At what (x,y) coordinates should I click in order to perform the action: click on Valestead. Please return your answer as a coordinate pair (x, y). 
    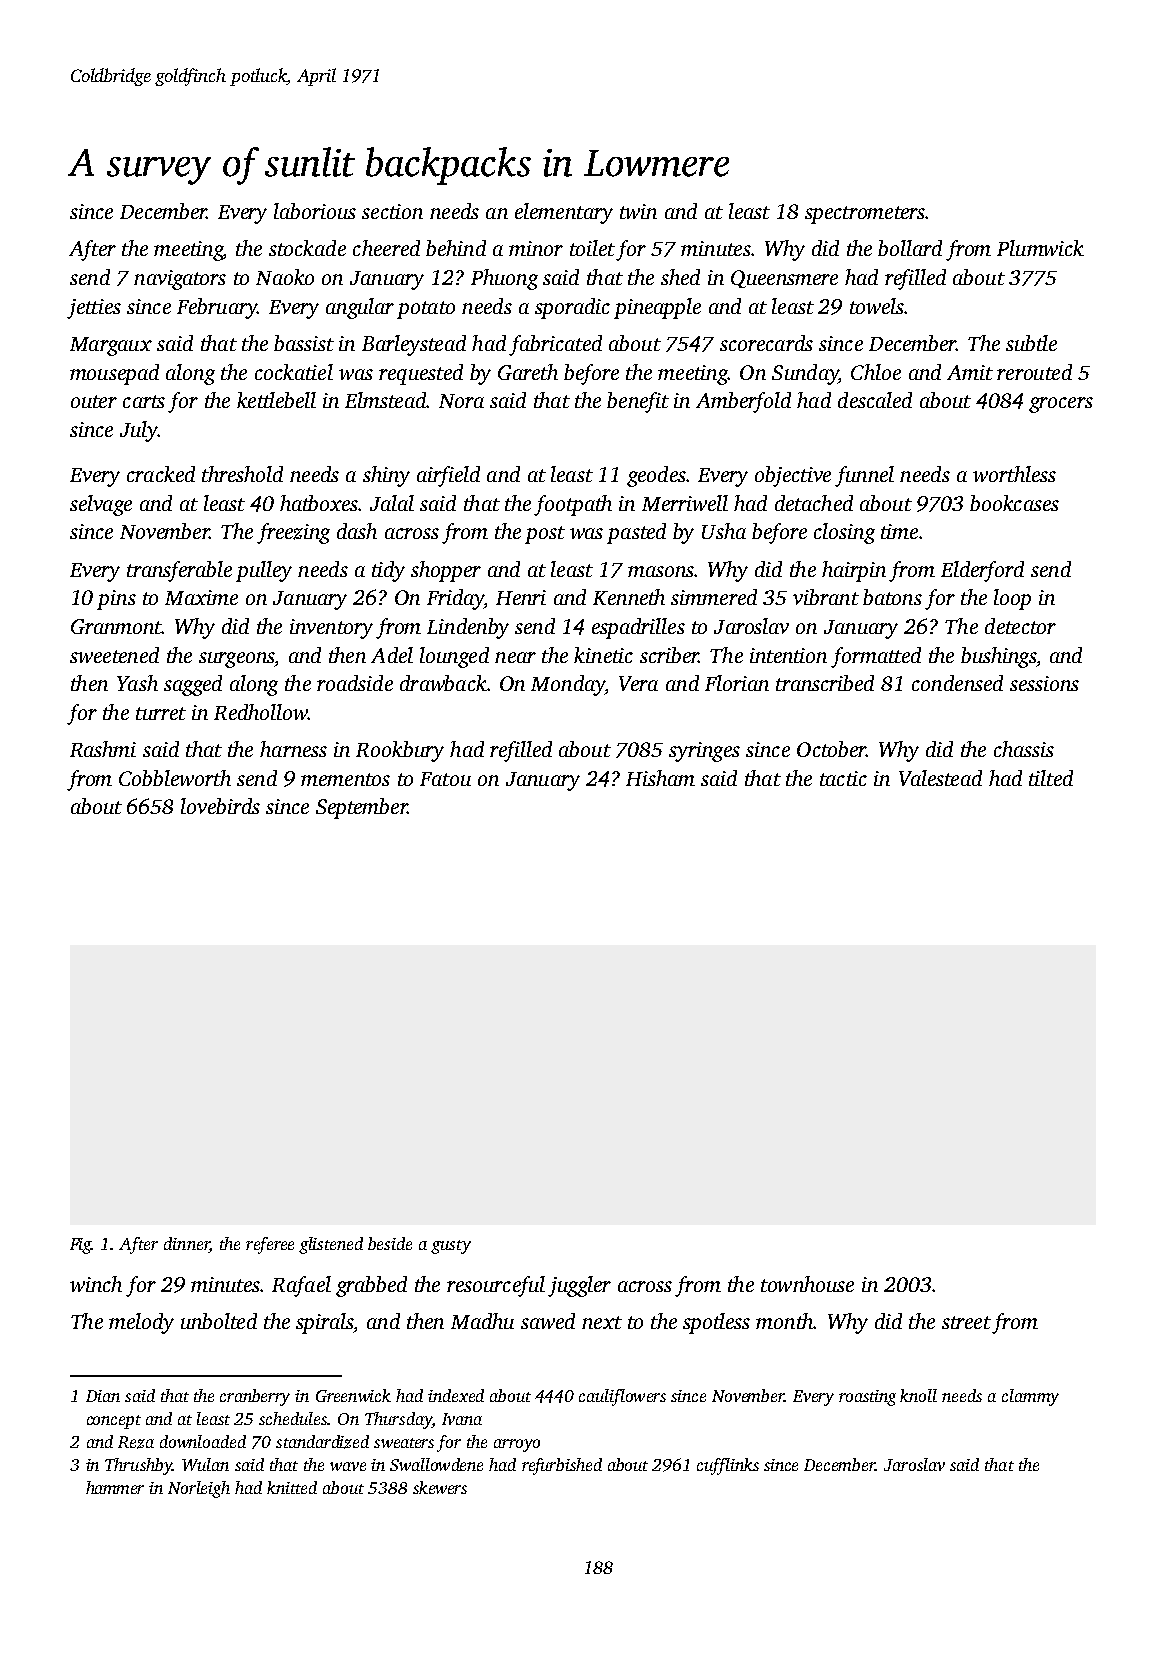
    Looking at the image, I should click on (940, 778).
